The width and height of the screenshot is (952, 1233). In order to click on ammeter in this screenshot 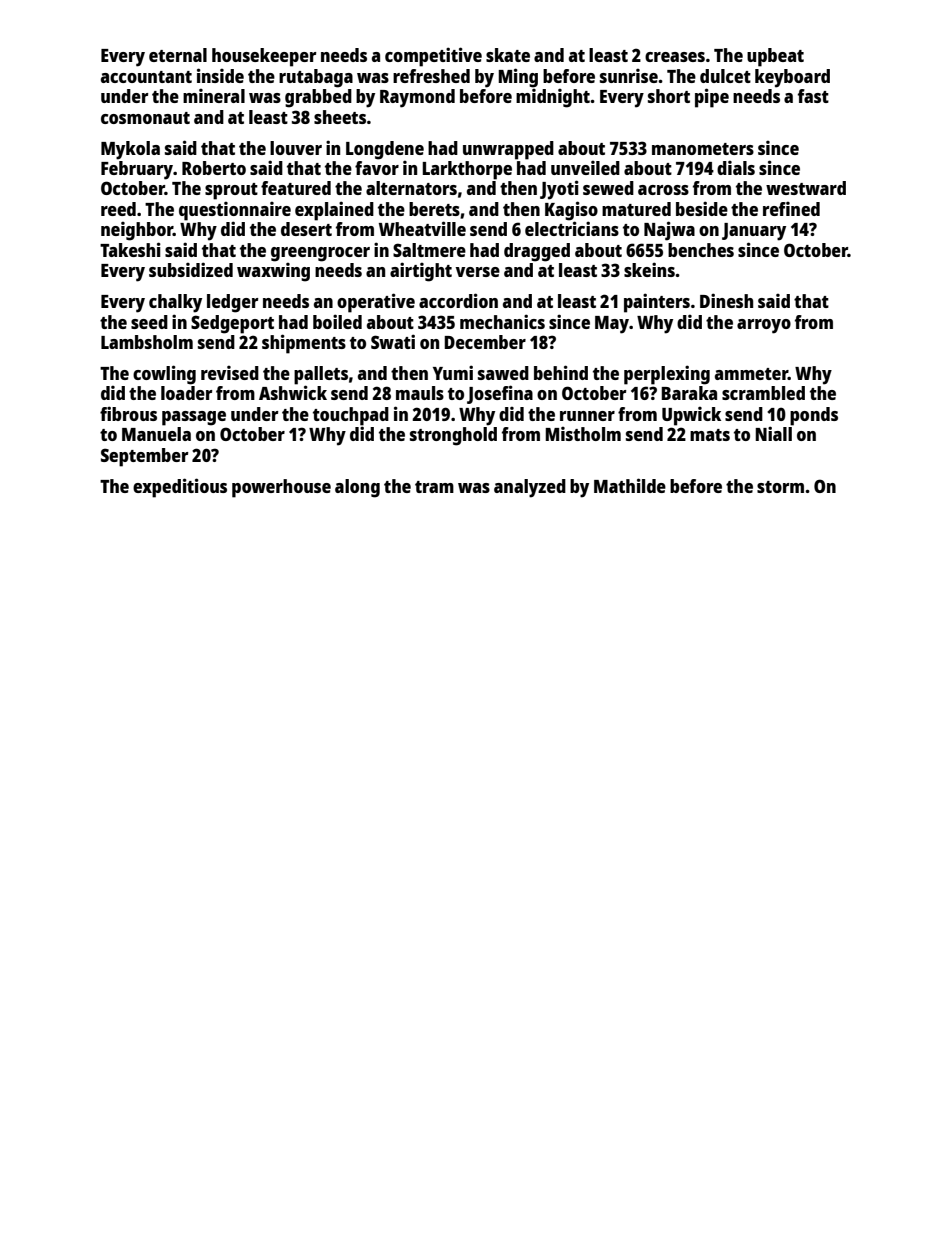, I will do `click(751, 374)`.
